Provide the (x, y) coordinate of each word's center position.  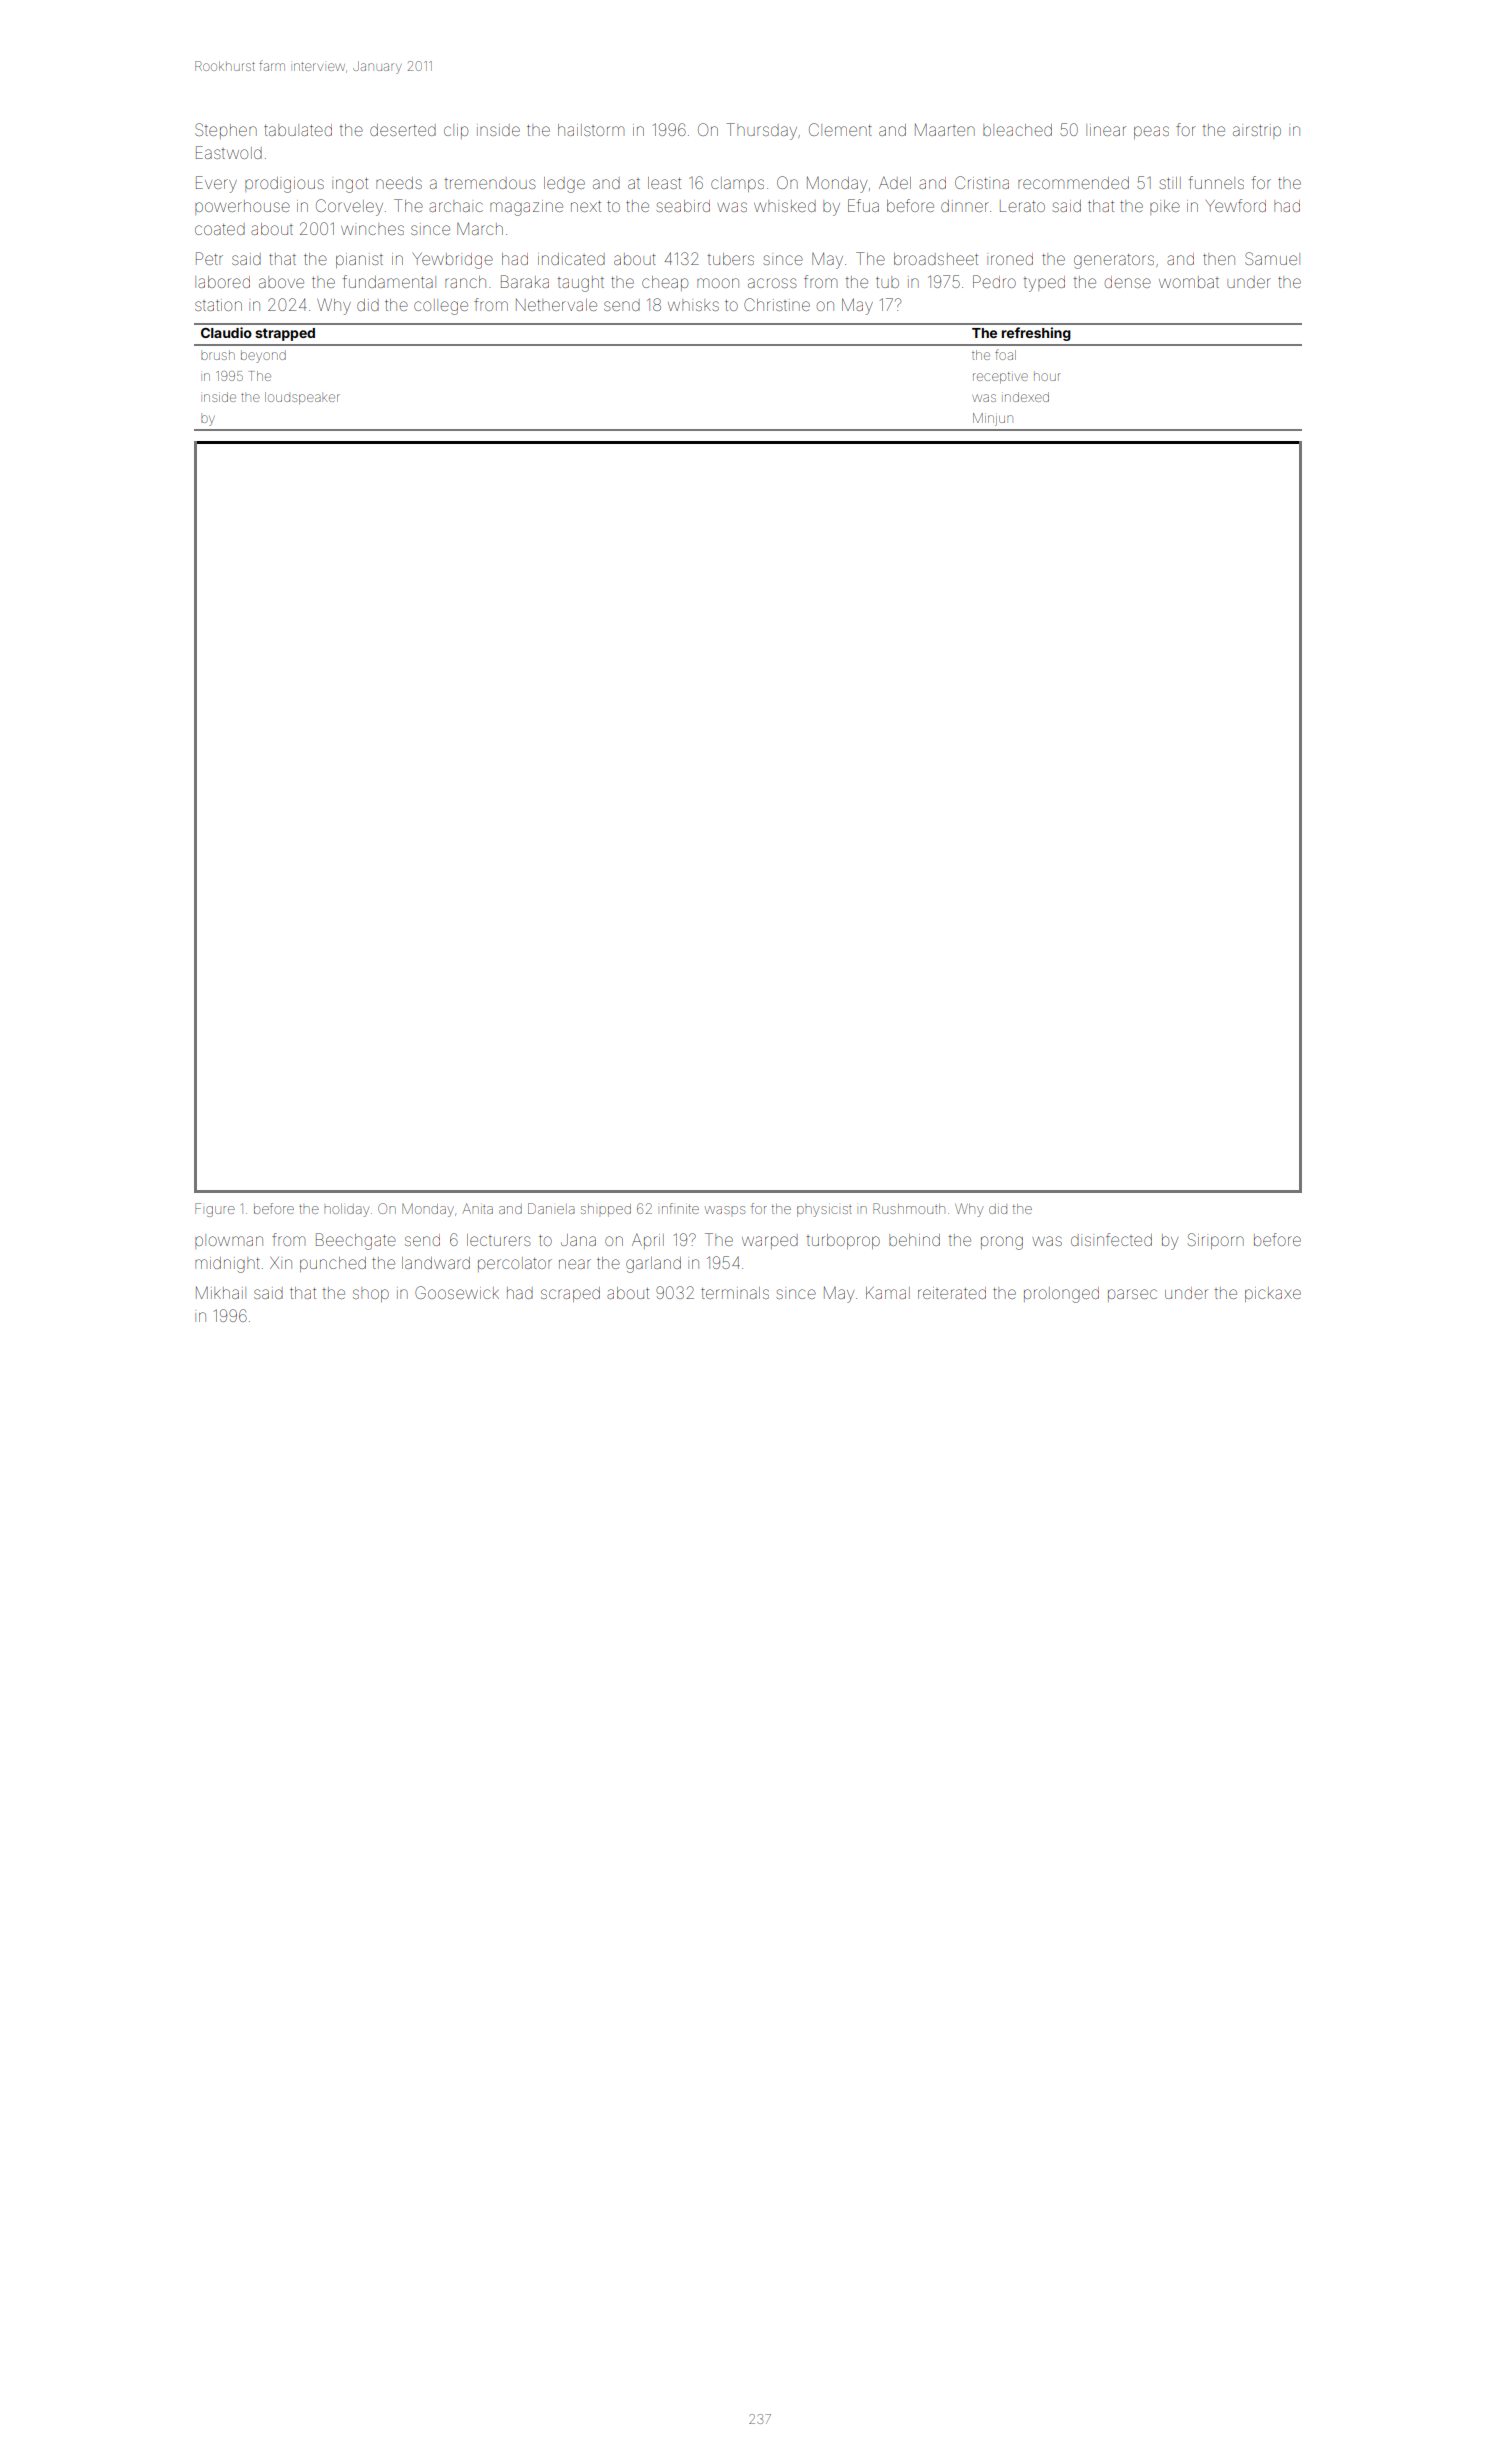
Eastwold (229, 152)
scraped (570, 1294)
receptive (1000, 378)
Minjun (993, 419)
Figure (215, 1210)
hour (1047, 377)
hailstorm (591, 130)
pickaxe (1273, 1294)
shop (371, 1294)
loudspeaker (302, 398)
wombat (1189, 282)
